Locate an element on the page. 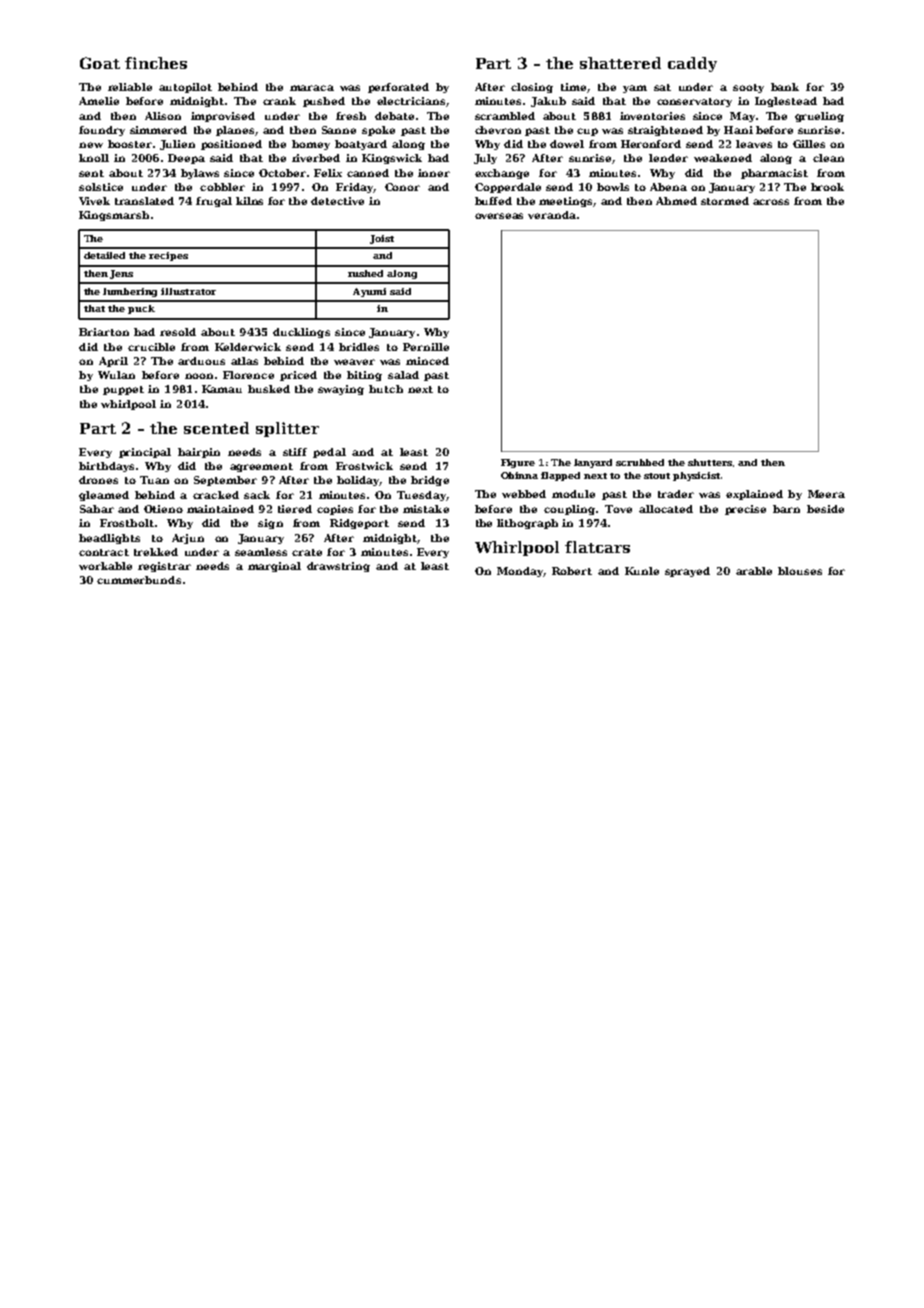  cummerbunds is located at coordinates (139, 580).
